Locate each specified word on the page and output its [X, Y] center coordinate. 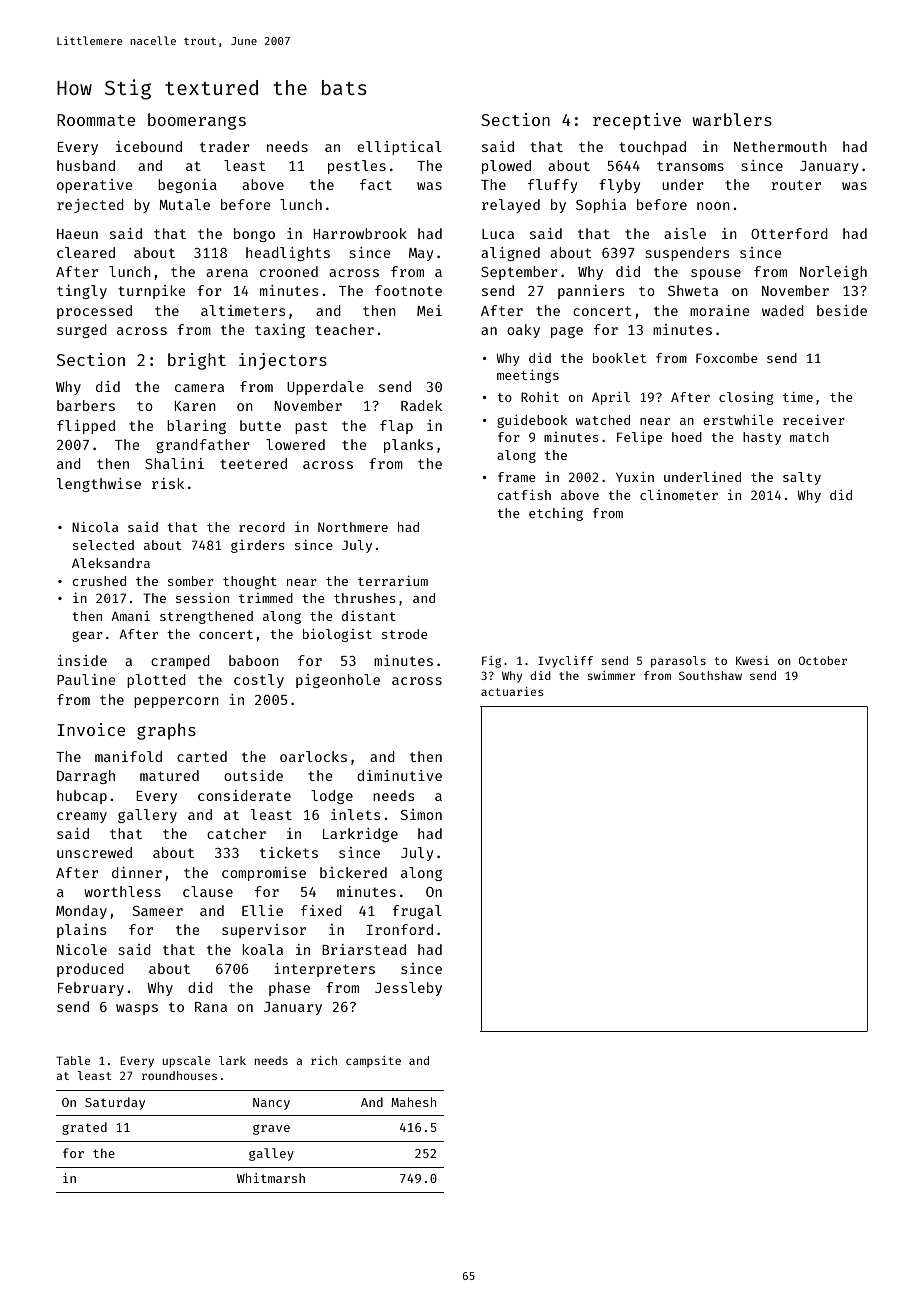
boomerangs [197, 121]
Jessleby [408, 989]
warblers [732, 119]
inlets [355, 814]
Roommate [96, 120]
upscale [186, 1062]
